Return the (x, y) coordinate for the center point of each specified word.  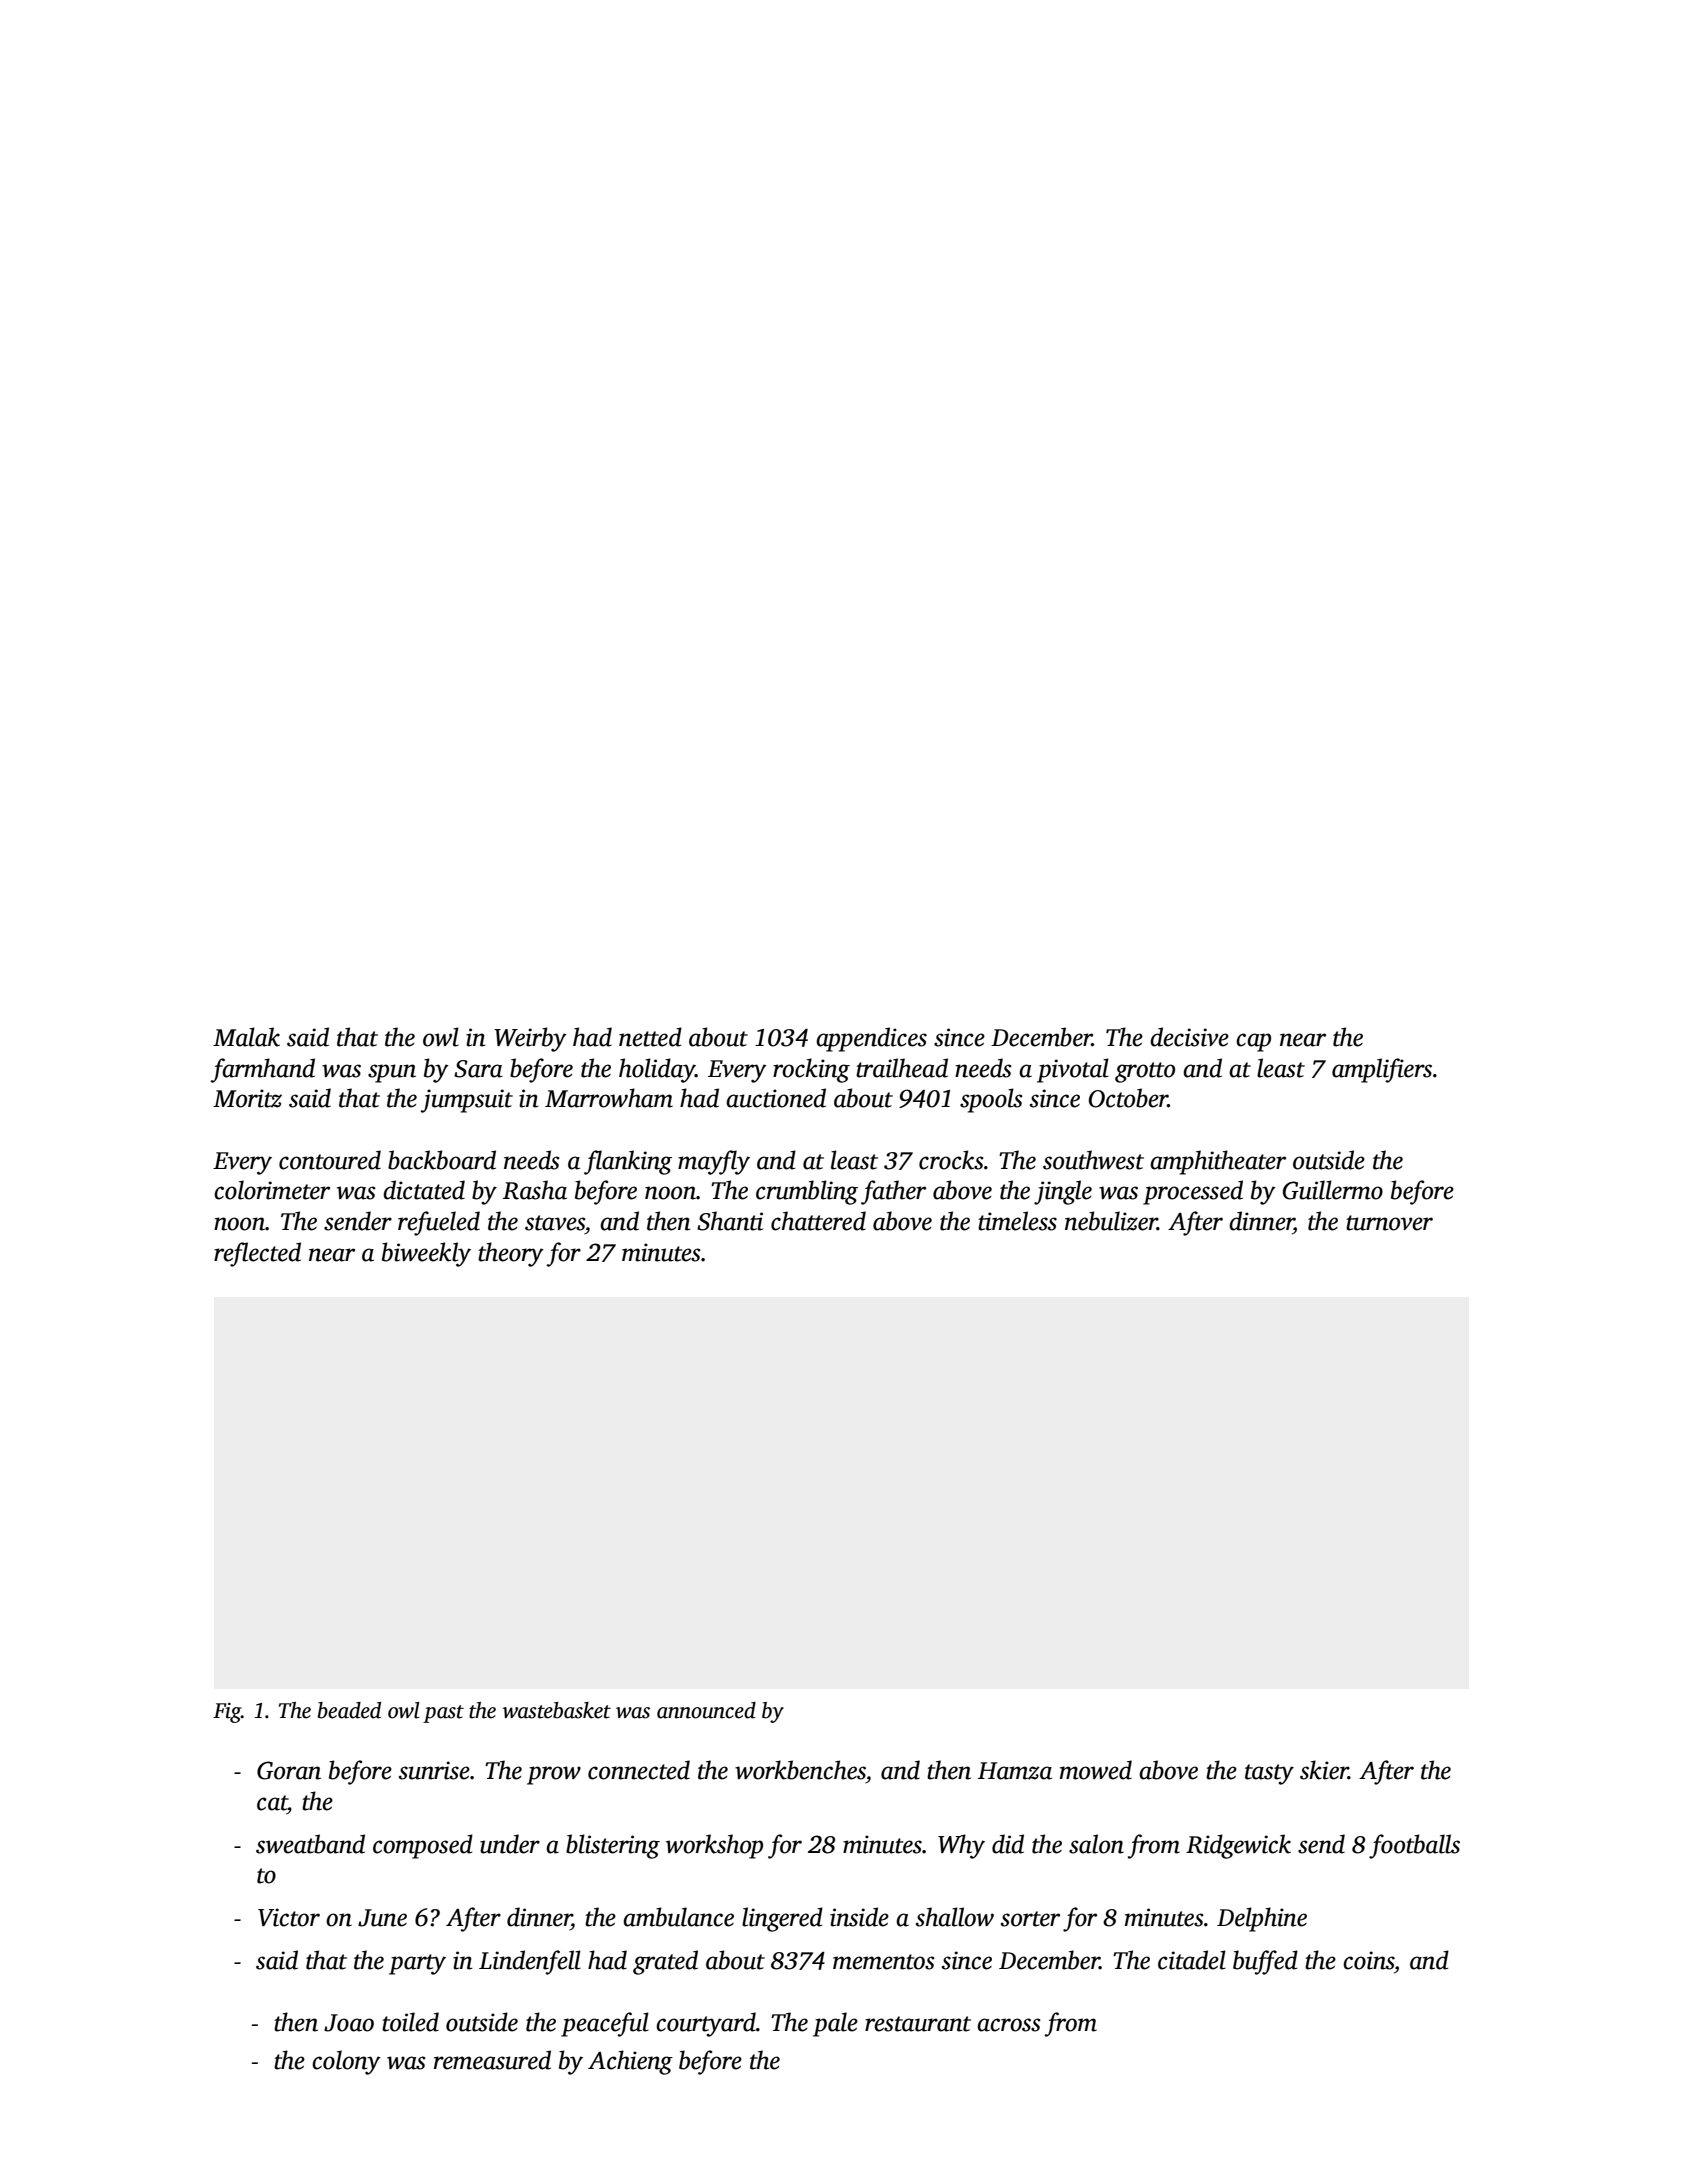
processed (1193, 1192)
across (1009, 2025)
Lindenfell (530, 1962)
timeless (1017, 1221)
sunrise (434, 1770)
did (1008, 1844)
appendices (871, 1039)
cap (1253, 1042)
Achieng (630, 2062)
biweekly (426, 1254)
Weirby (530, 1039)
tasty (1269, 1774)
